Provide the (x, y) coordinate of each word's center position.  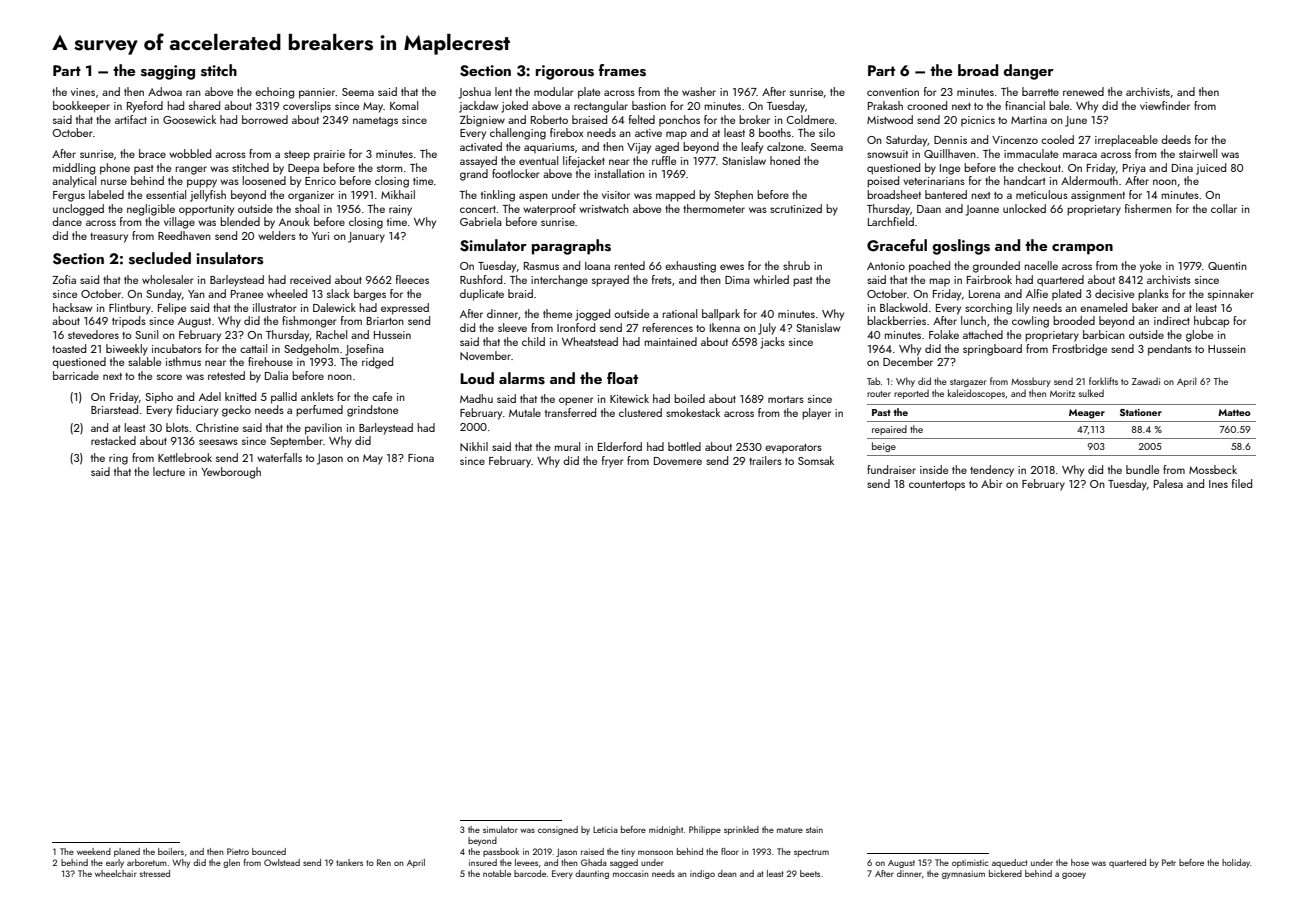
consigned (558, 830)
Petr (1169, 862)
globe (1199, 336)
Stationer (1141, 412)
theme (557, 313)
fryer (613, 462)
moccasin (631, 874)
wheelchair (116, 873)
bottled (684, 446)
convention (893, 92)
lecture (169, 471)
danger (1028, 72)
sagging (168, 72)
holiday (1236, 863)
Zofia (64, 279)
